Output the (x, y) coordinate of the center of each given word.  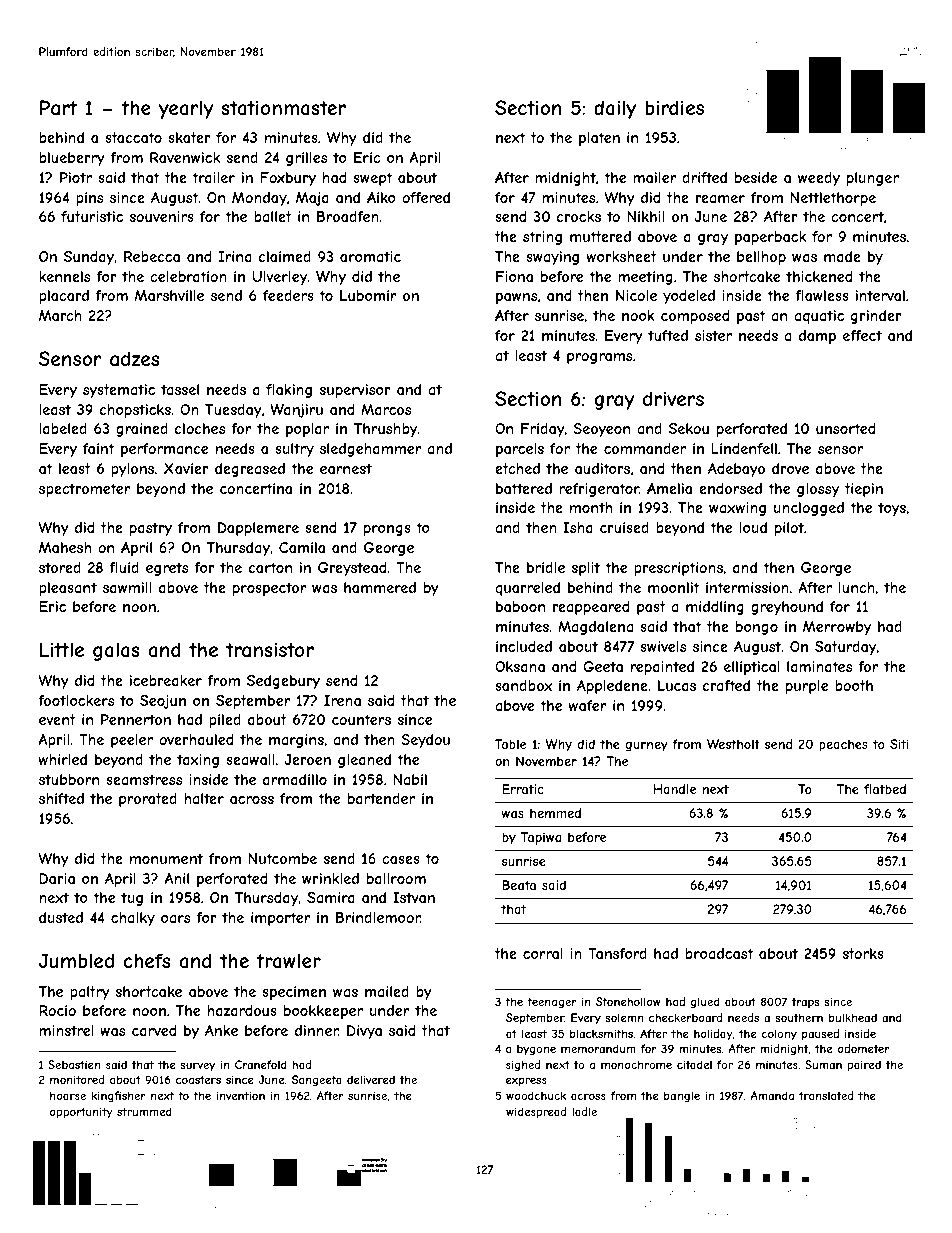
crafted (726, 685)
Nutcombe (282, 858)
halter (204, 798)
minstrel (66, 1030)
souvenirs (162, 216)
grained (142, 430)
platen (599, 139)
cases (401, 860)
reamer (720, 199)
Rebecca (152, 256)
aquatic (819, 317)
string (542, 238)
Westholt (733, 744)
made (842, 256)
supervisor (355, 391)
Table (510, 744)
